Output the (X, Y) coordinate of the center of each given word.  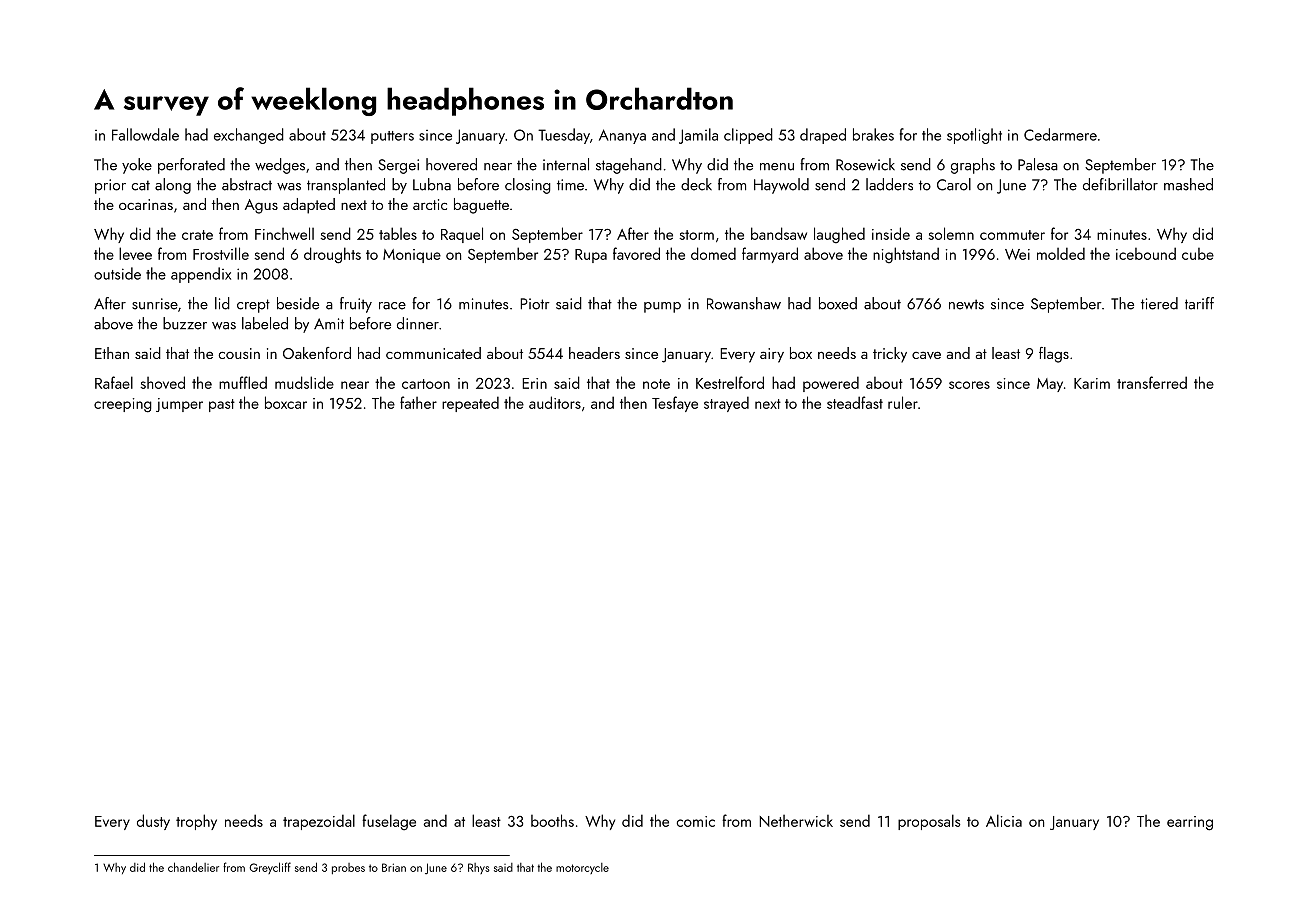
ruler (903, 402)
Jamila (698, 136)
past (222, 405)
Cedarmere (1060, 134)
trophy (196, 822)
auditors (555, 402)
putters (392, 137)
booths (552, 820)
